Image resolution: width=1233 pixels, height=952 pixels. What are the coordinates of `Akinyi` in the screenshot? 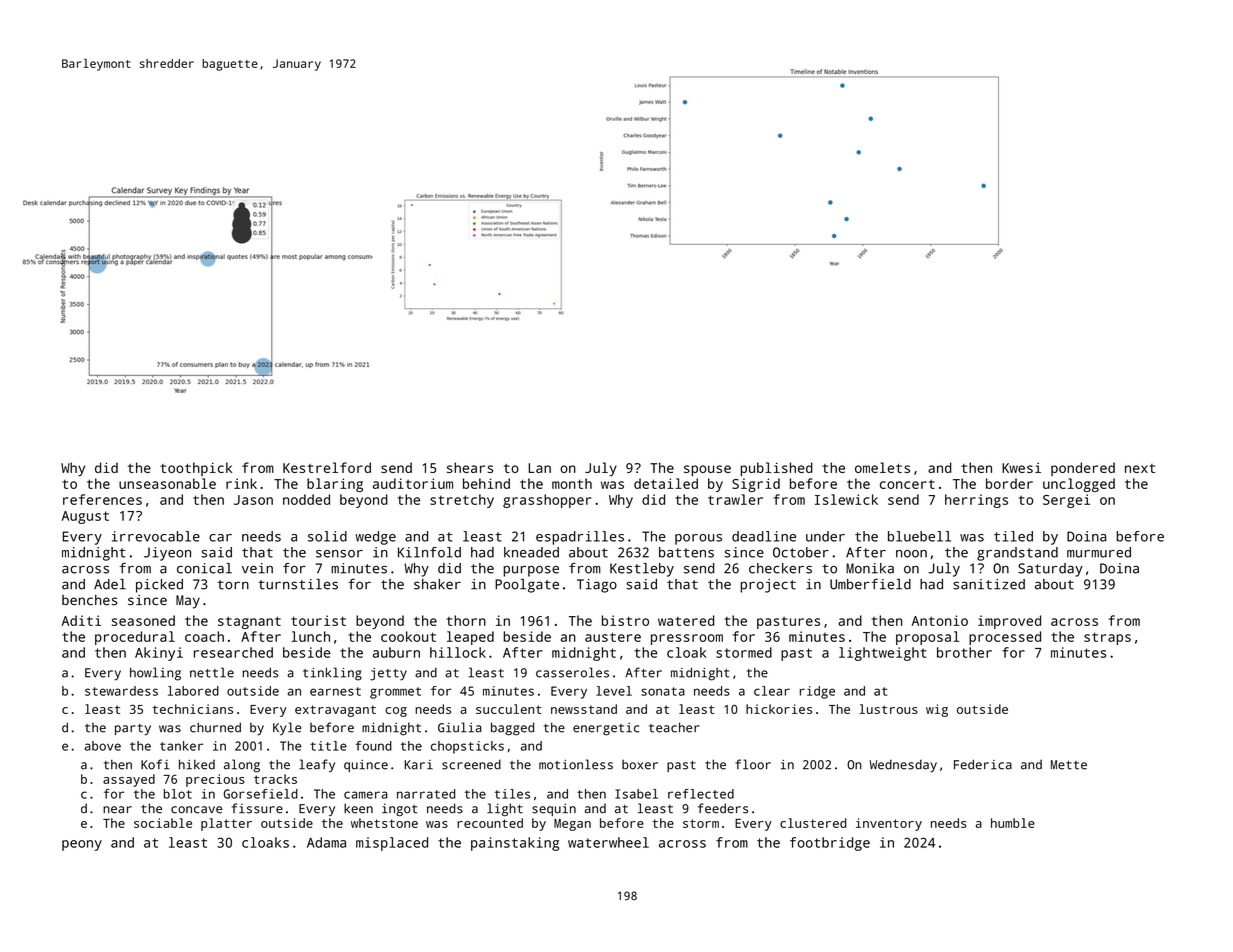 It's located at (159, 654).
